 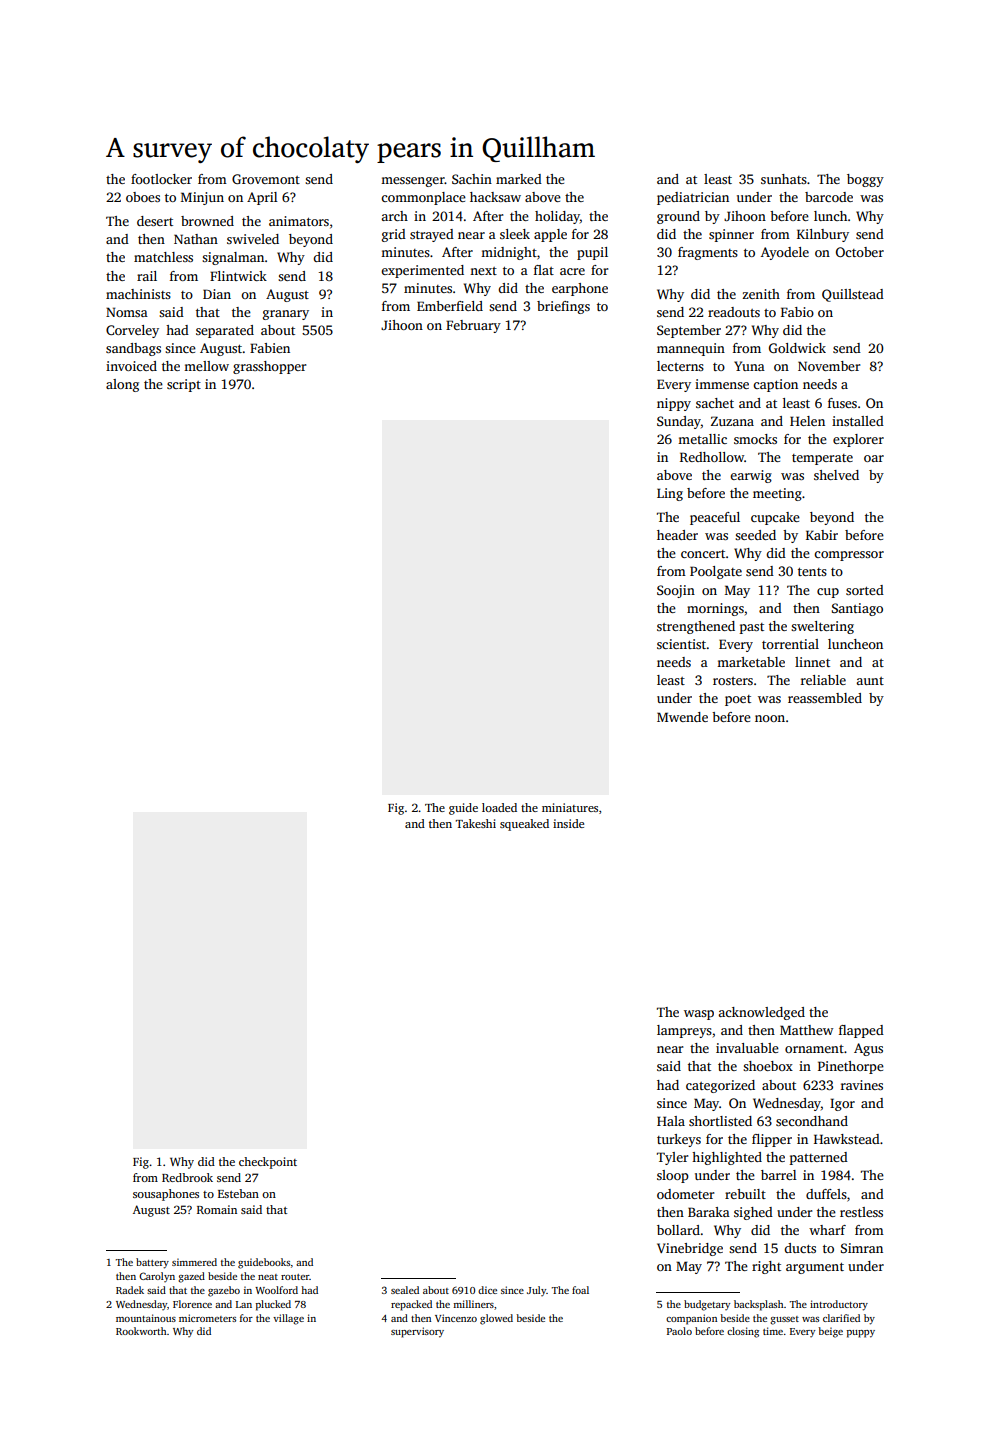 What do you see at coordinates (679, 1331) in the screenshot?
I see `Paolo` at bounding box center [679, 1331].
